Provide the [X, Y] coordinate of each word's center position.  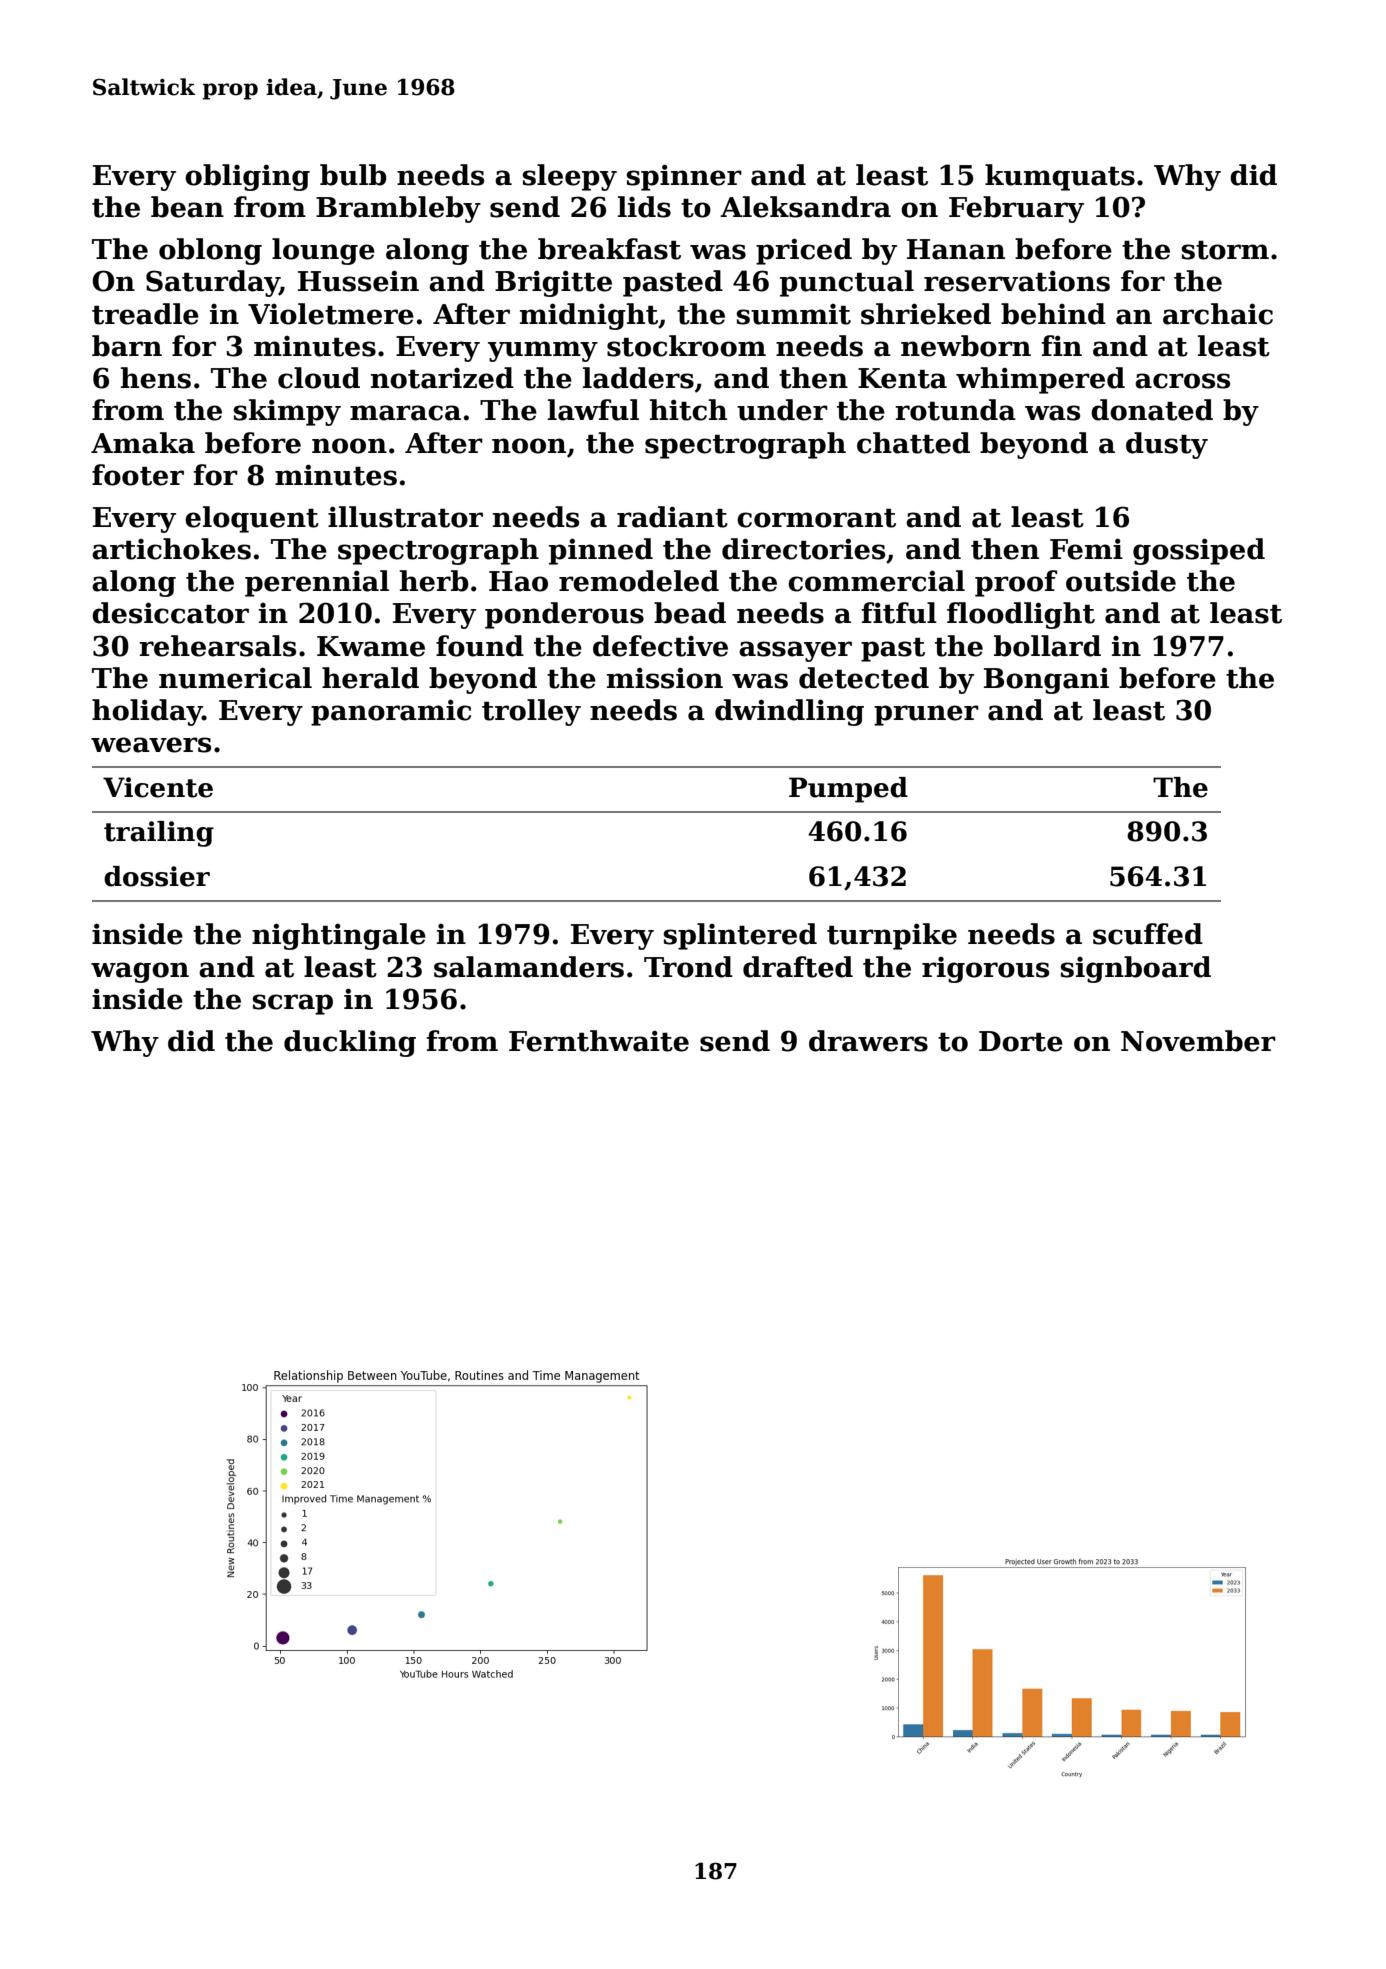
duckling [350, 1043]
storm [1225, 250]
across [1182, 381]
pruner [926, 715]
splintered [740, 936]
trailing [159, 834]
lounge [323, 251]
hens [155, 378]
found [480, 646]
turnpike [892, 936]
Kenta [902, 378]
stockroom [686, 346]
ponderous [564, 615]
